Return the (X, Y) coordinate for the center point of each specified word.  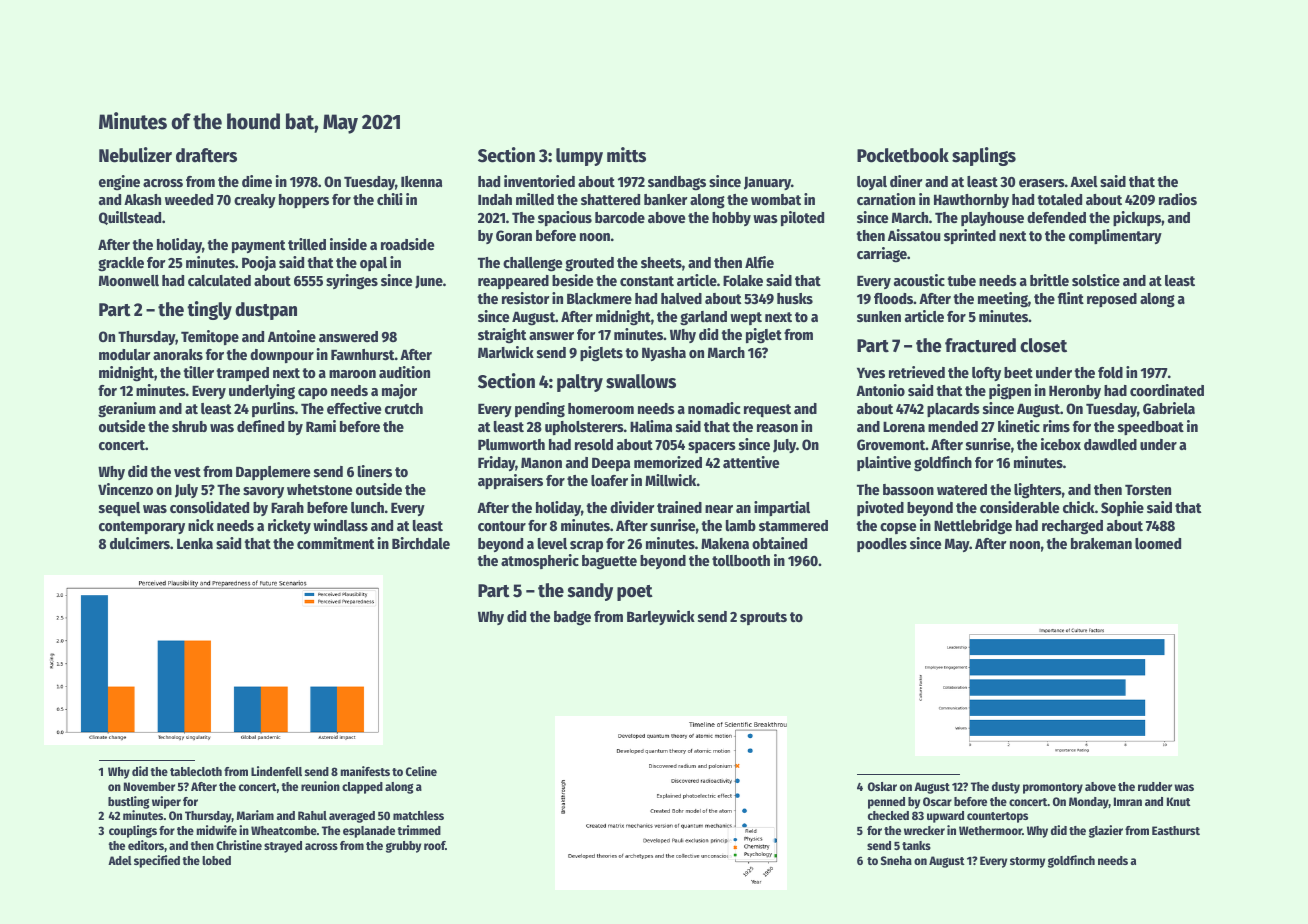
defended (1056, 217)
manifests (365, 771)
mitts (626, 155)
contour (502, 526)
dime (257, 181)
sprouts (763, 618)
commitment (336, 543)
